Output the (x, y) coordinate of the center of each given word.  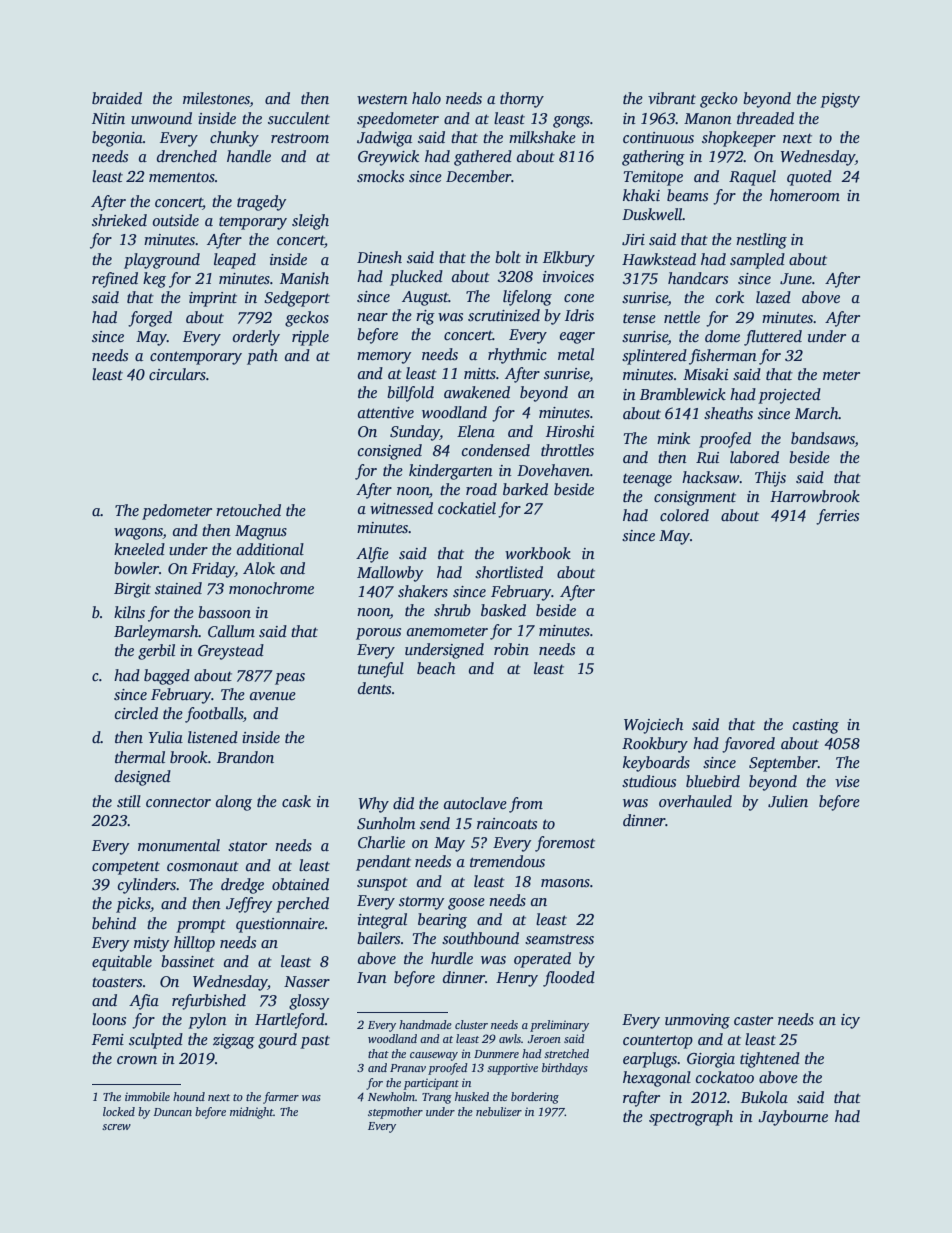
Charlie (381, 842)
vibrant (672, 98)
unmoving (697, 1021)
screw (116, 1127)
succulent (299, 118)
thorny (522, 100)
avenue (273, 696)
